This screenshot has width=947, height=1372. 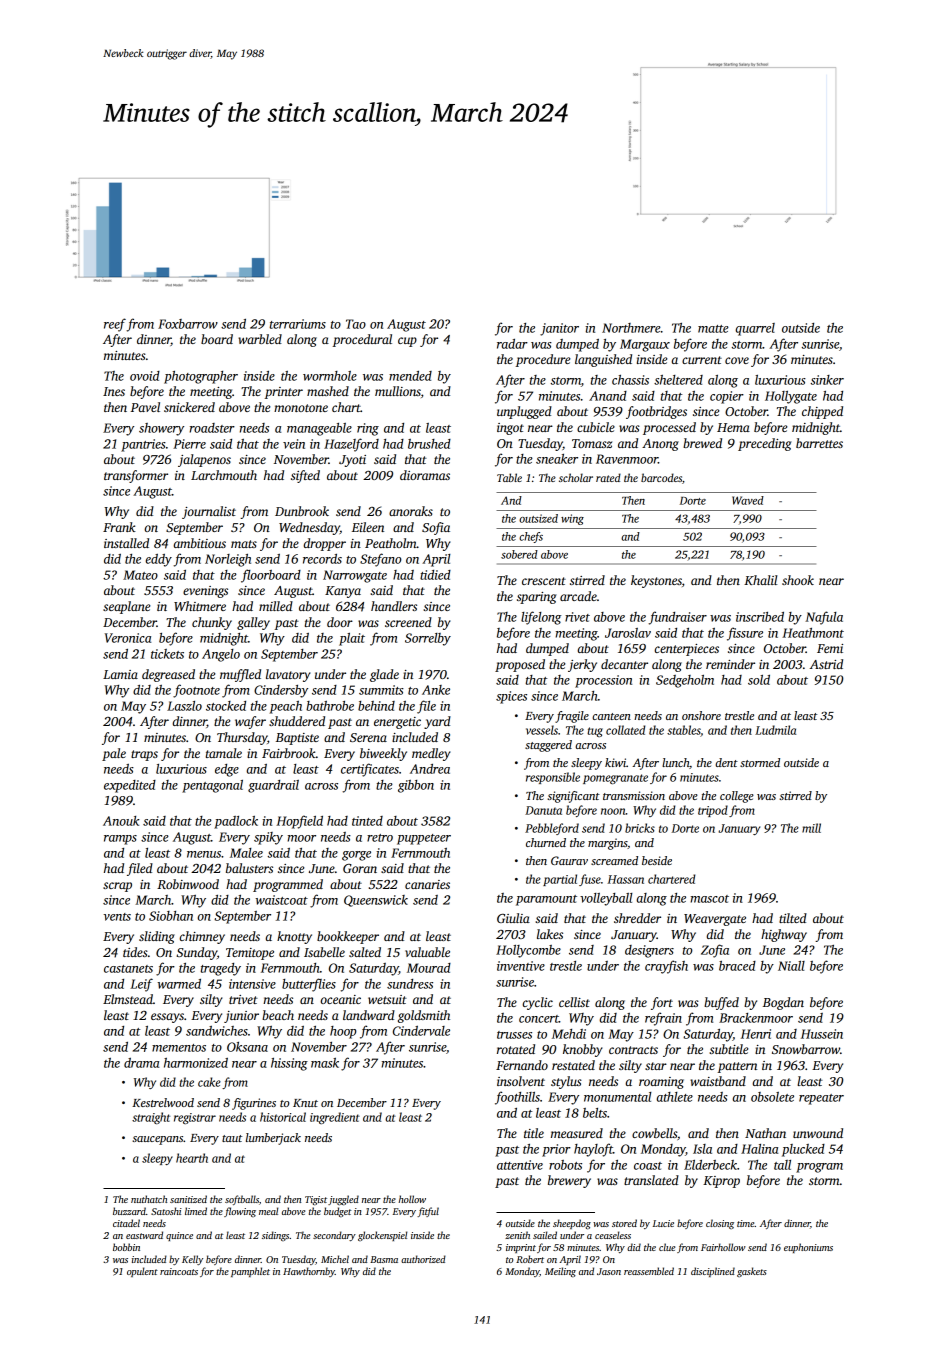 I want to click on tilted, so click(x=793, y=918).
